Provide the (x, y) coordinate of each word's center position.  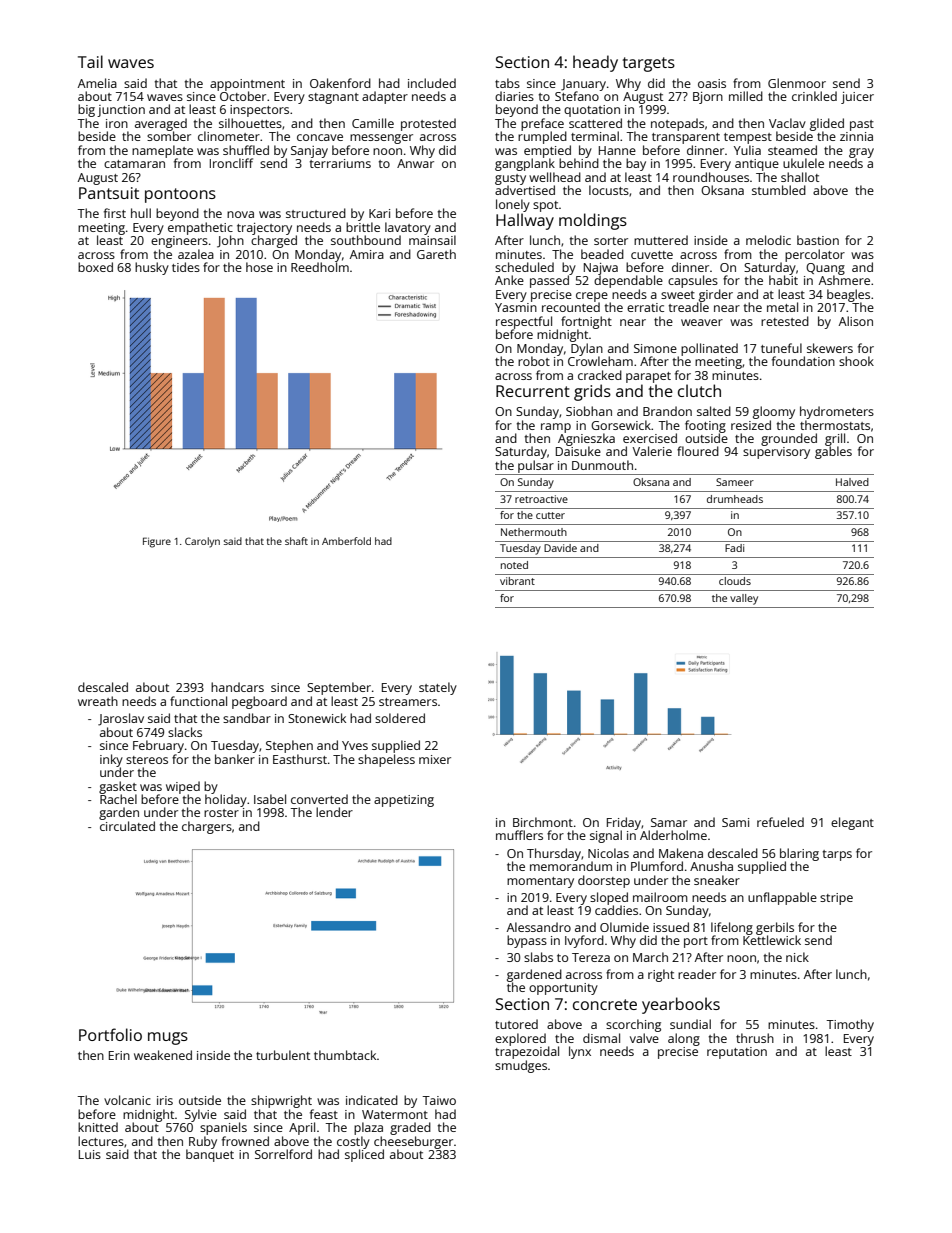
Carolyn (202, 542)
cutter (550, 515)
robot (534, 361)
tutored (516, 1024)
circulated (127, 826)
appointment (247, 85)
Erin (119, 1055)
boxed (95, 267)
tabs (507, 83)
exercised (650, 438)
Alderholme (673, 835)
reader (697, 974)
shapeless (386, 760)
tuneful (781, 348)
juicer (857, 98)
